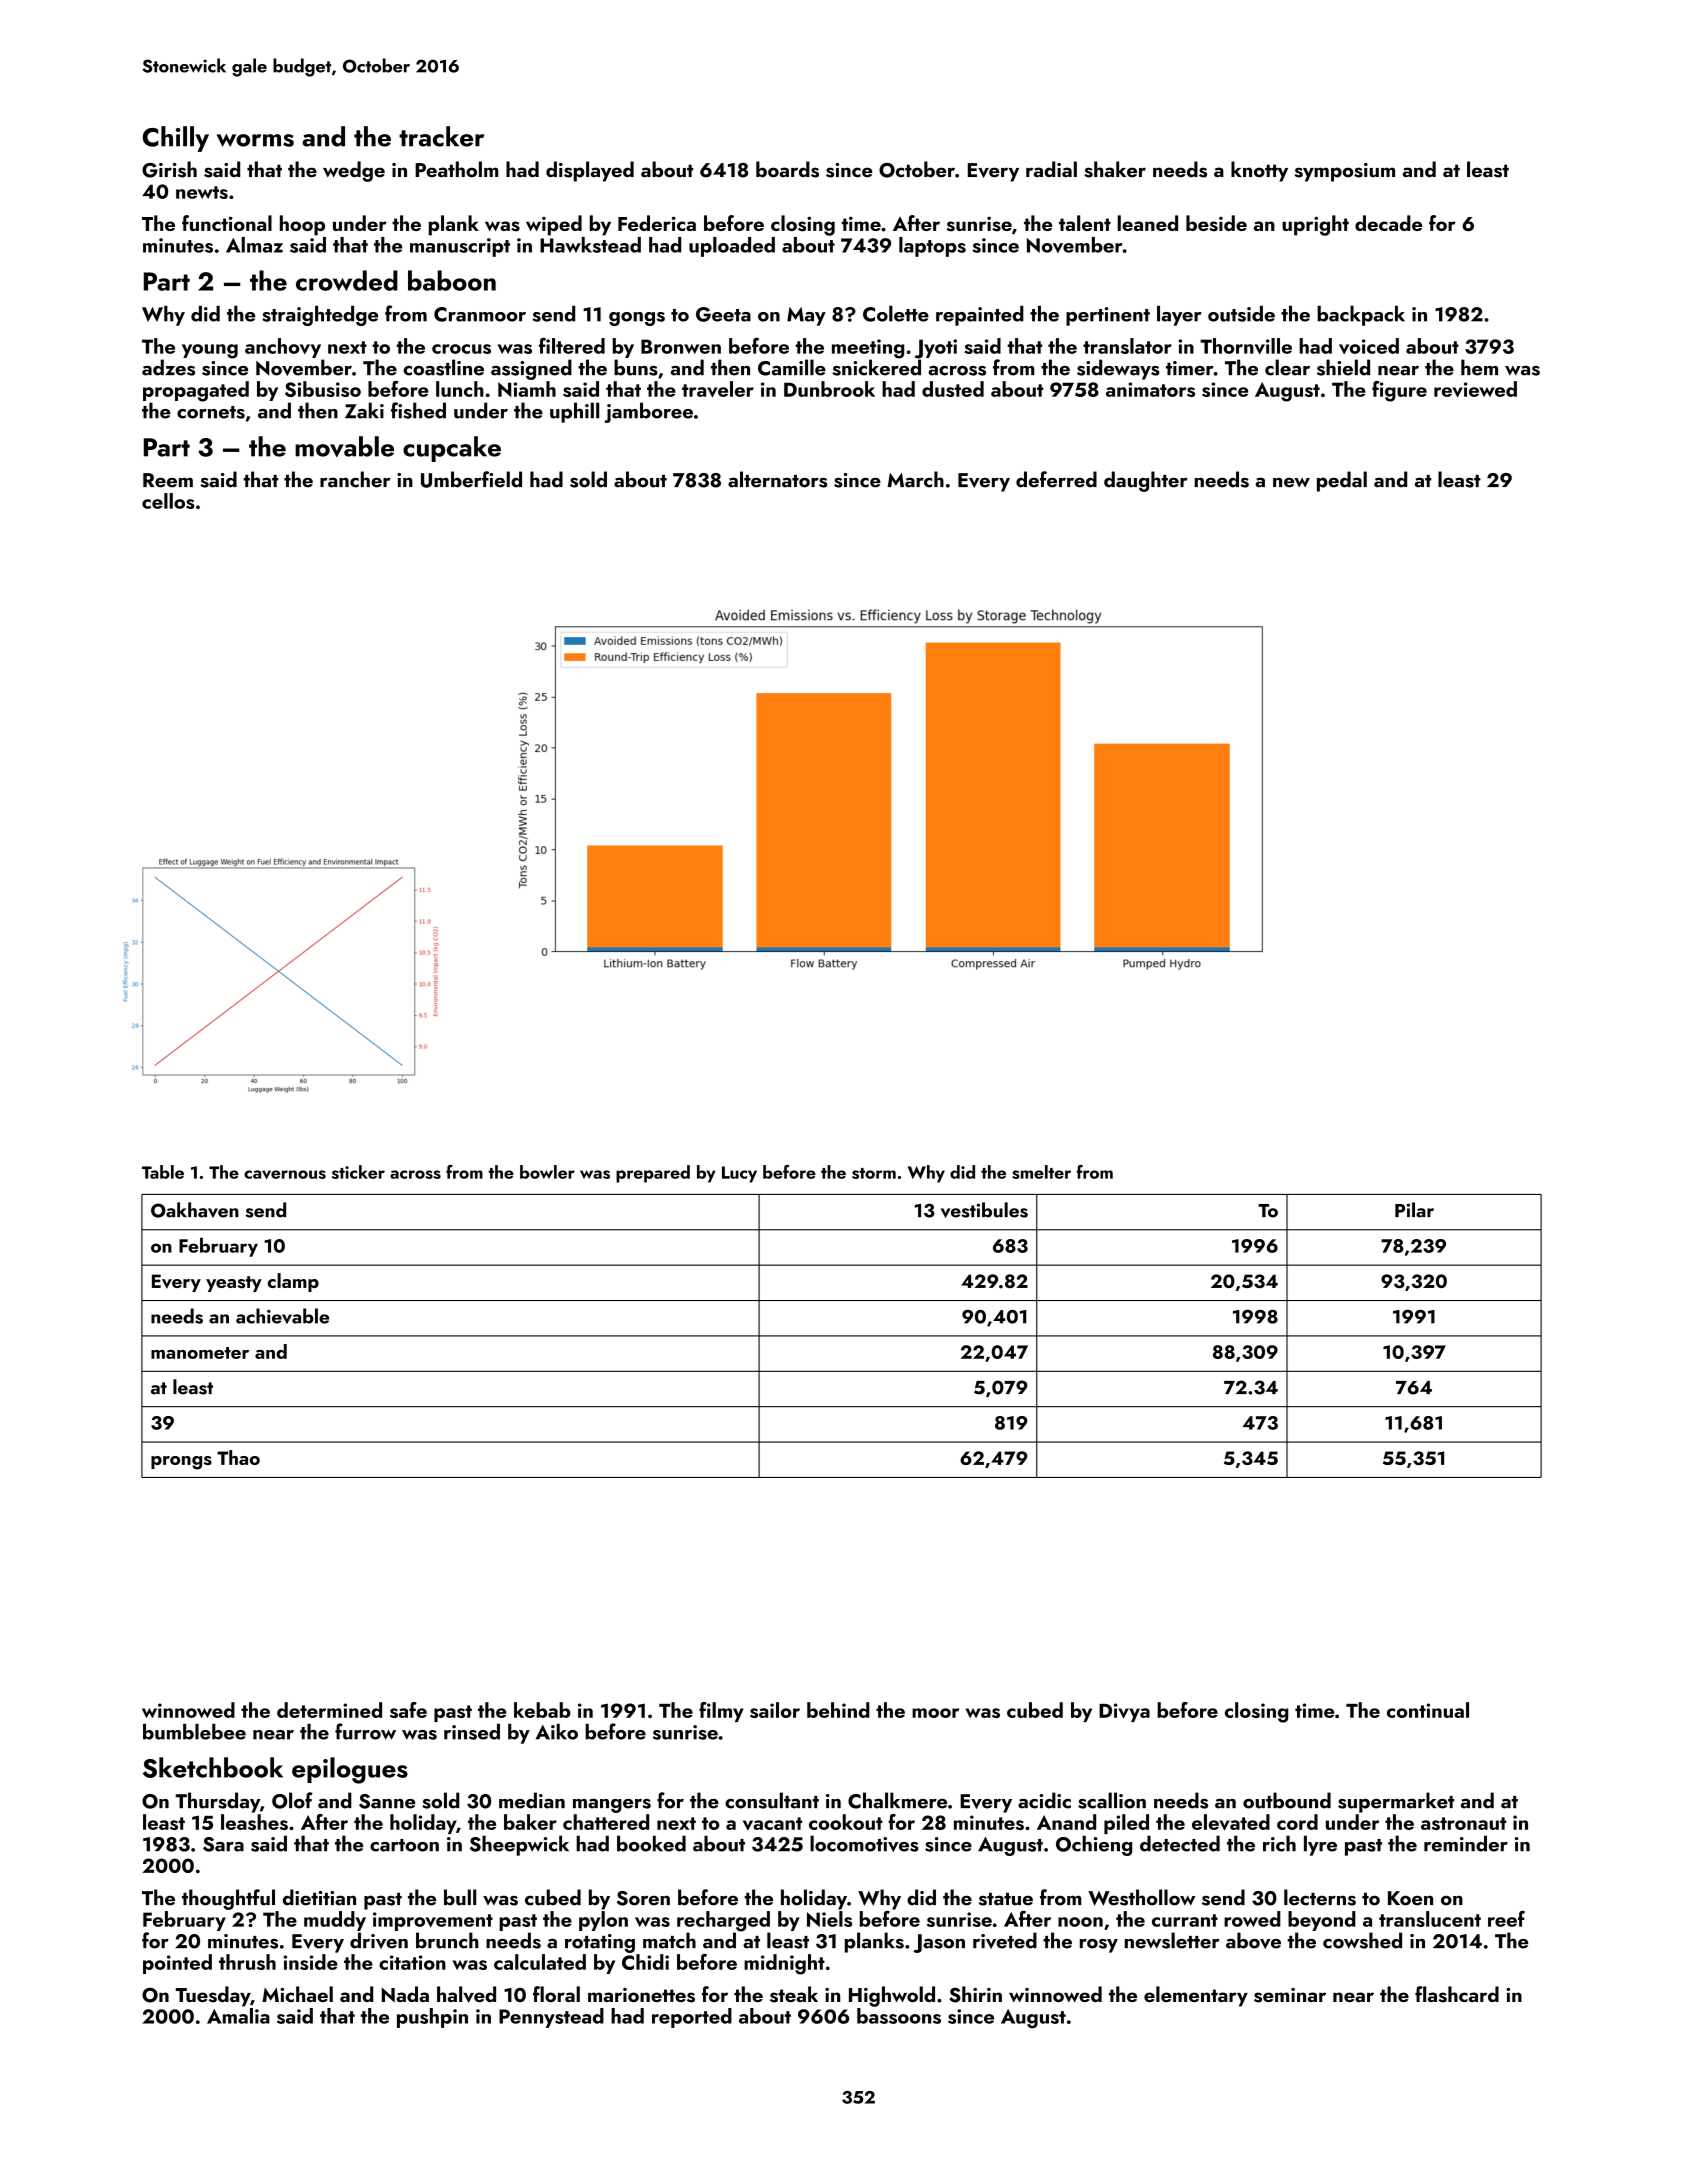  Describe the element at coordinates (984, 1210) in the screenshot. I see `vestibules` at that location.
